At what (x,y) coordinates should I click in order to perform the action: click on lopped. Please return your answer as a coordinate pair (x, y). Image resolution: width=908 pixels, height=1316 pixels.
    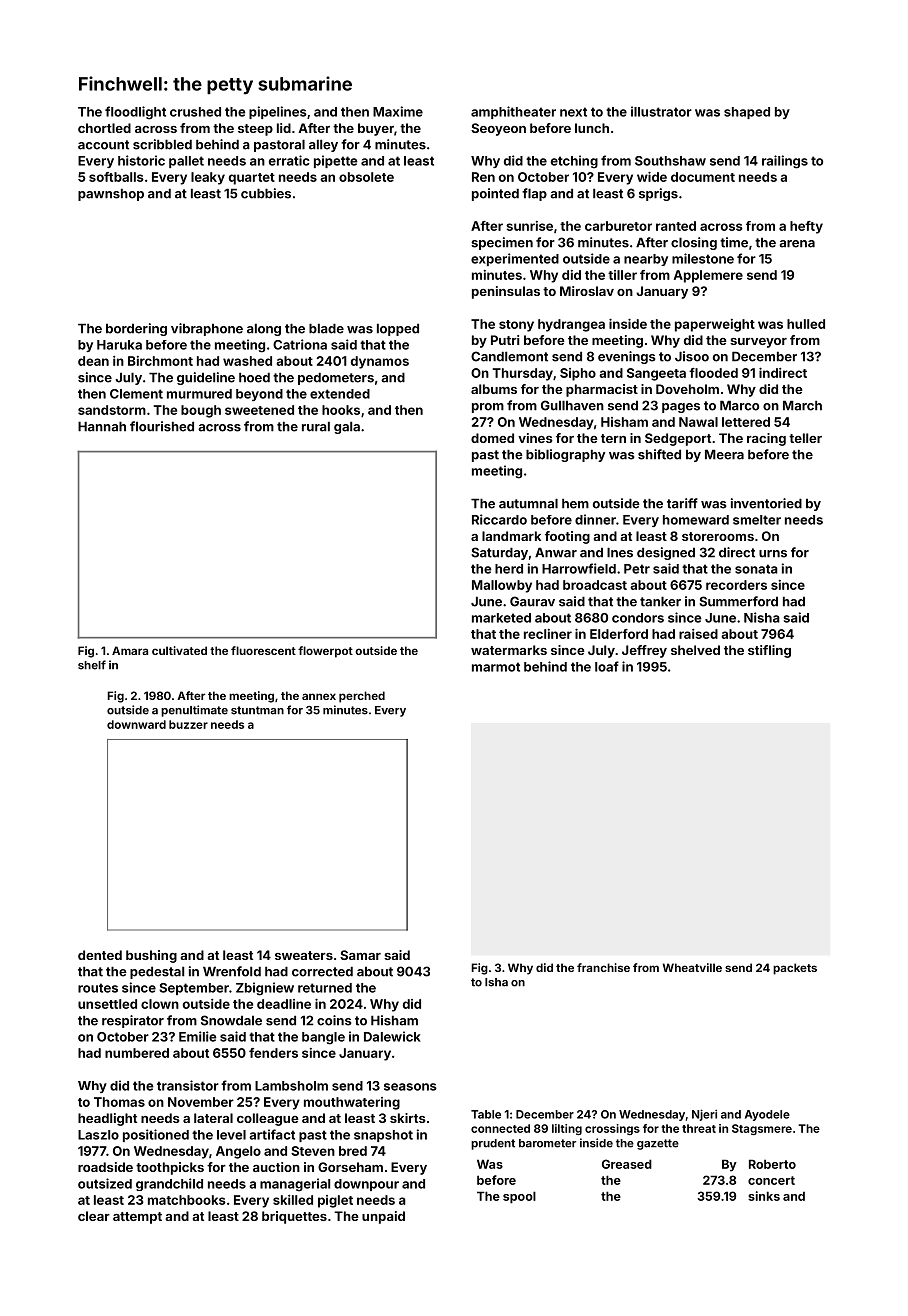
    Looking at the image, I should click on (398, 329).
